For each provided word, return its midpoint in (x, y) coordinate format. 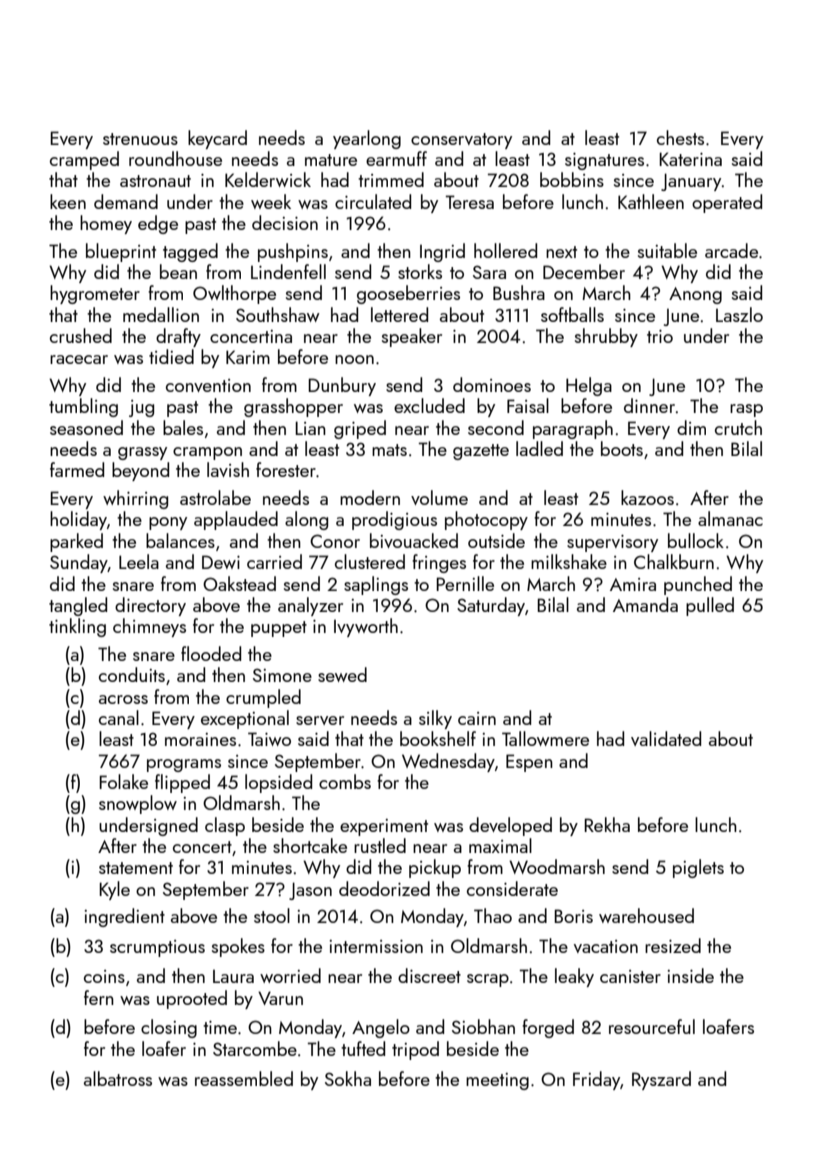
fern (99, 997)
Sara (489, 272)
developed (510, 826)
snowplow (138, 804)
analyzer (310, 606)
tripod (415, 1050)
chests (680, 137)
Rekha (607, 824)
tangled (78, 606)
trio (660, 336)
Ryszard (661, 1080)
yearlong (367, 139)
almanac (730, 518)
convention (208, 385)
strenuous (140, 139)
